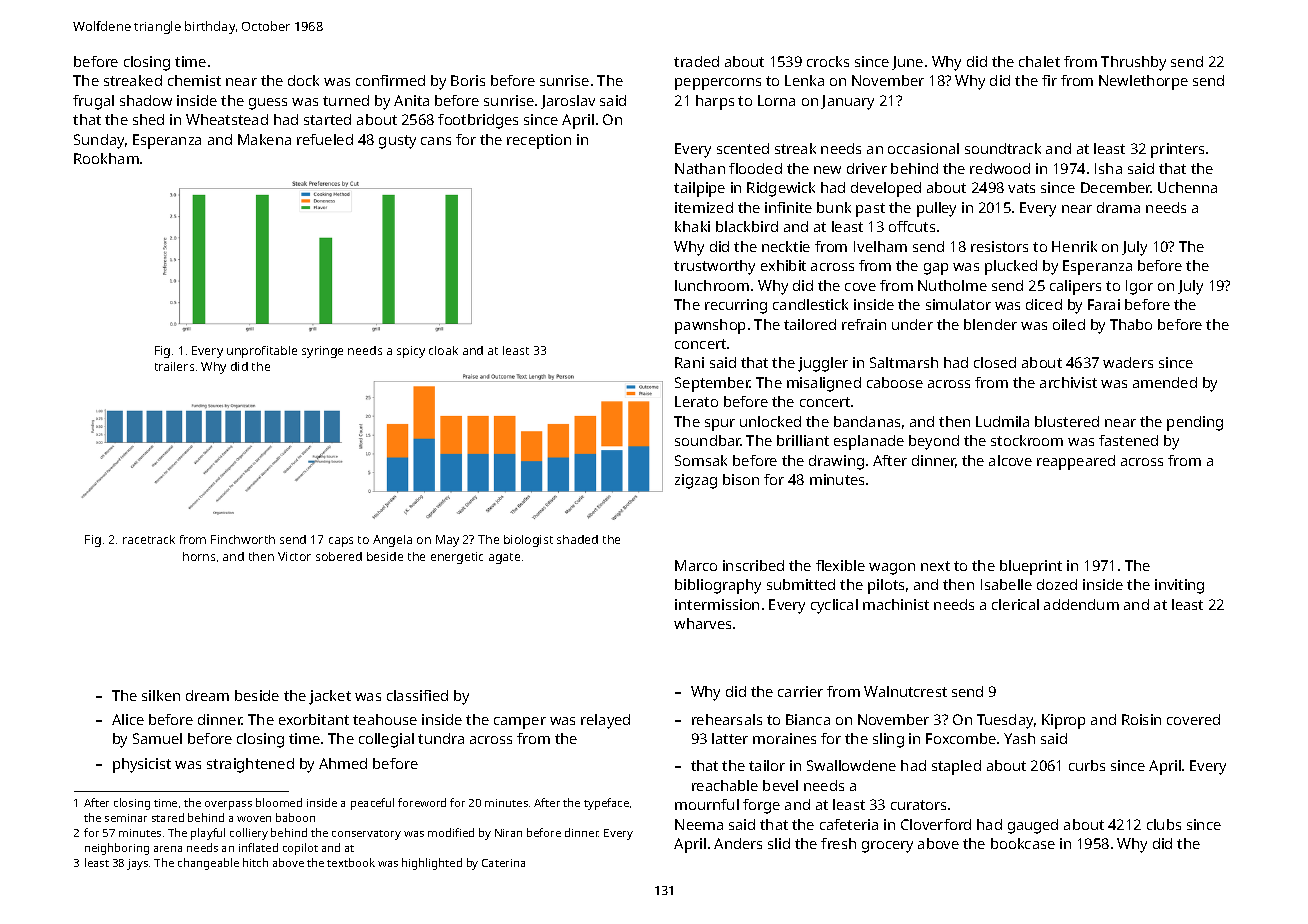  Describe the element at coordinates (696, 61) in the document. I see `traded` at that location.
